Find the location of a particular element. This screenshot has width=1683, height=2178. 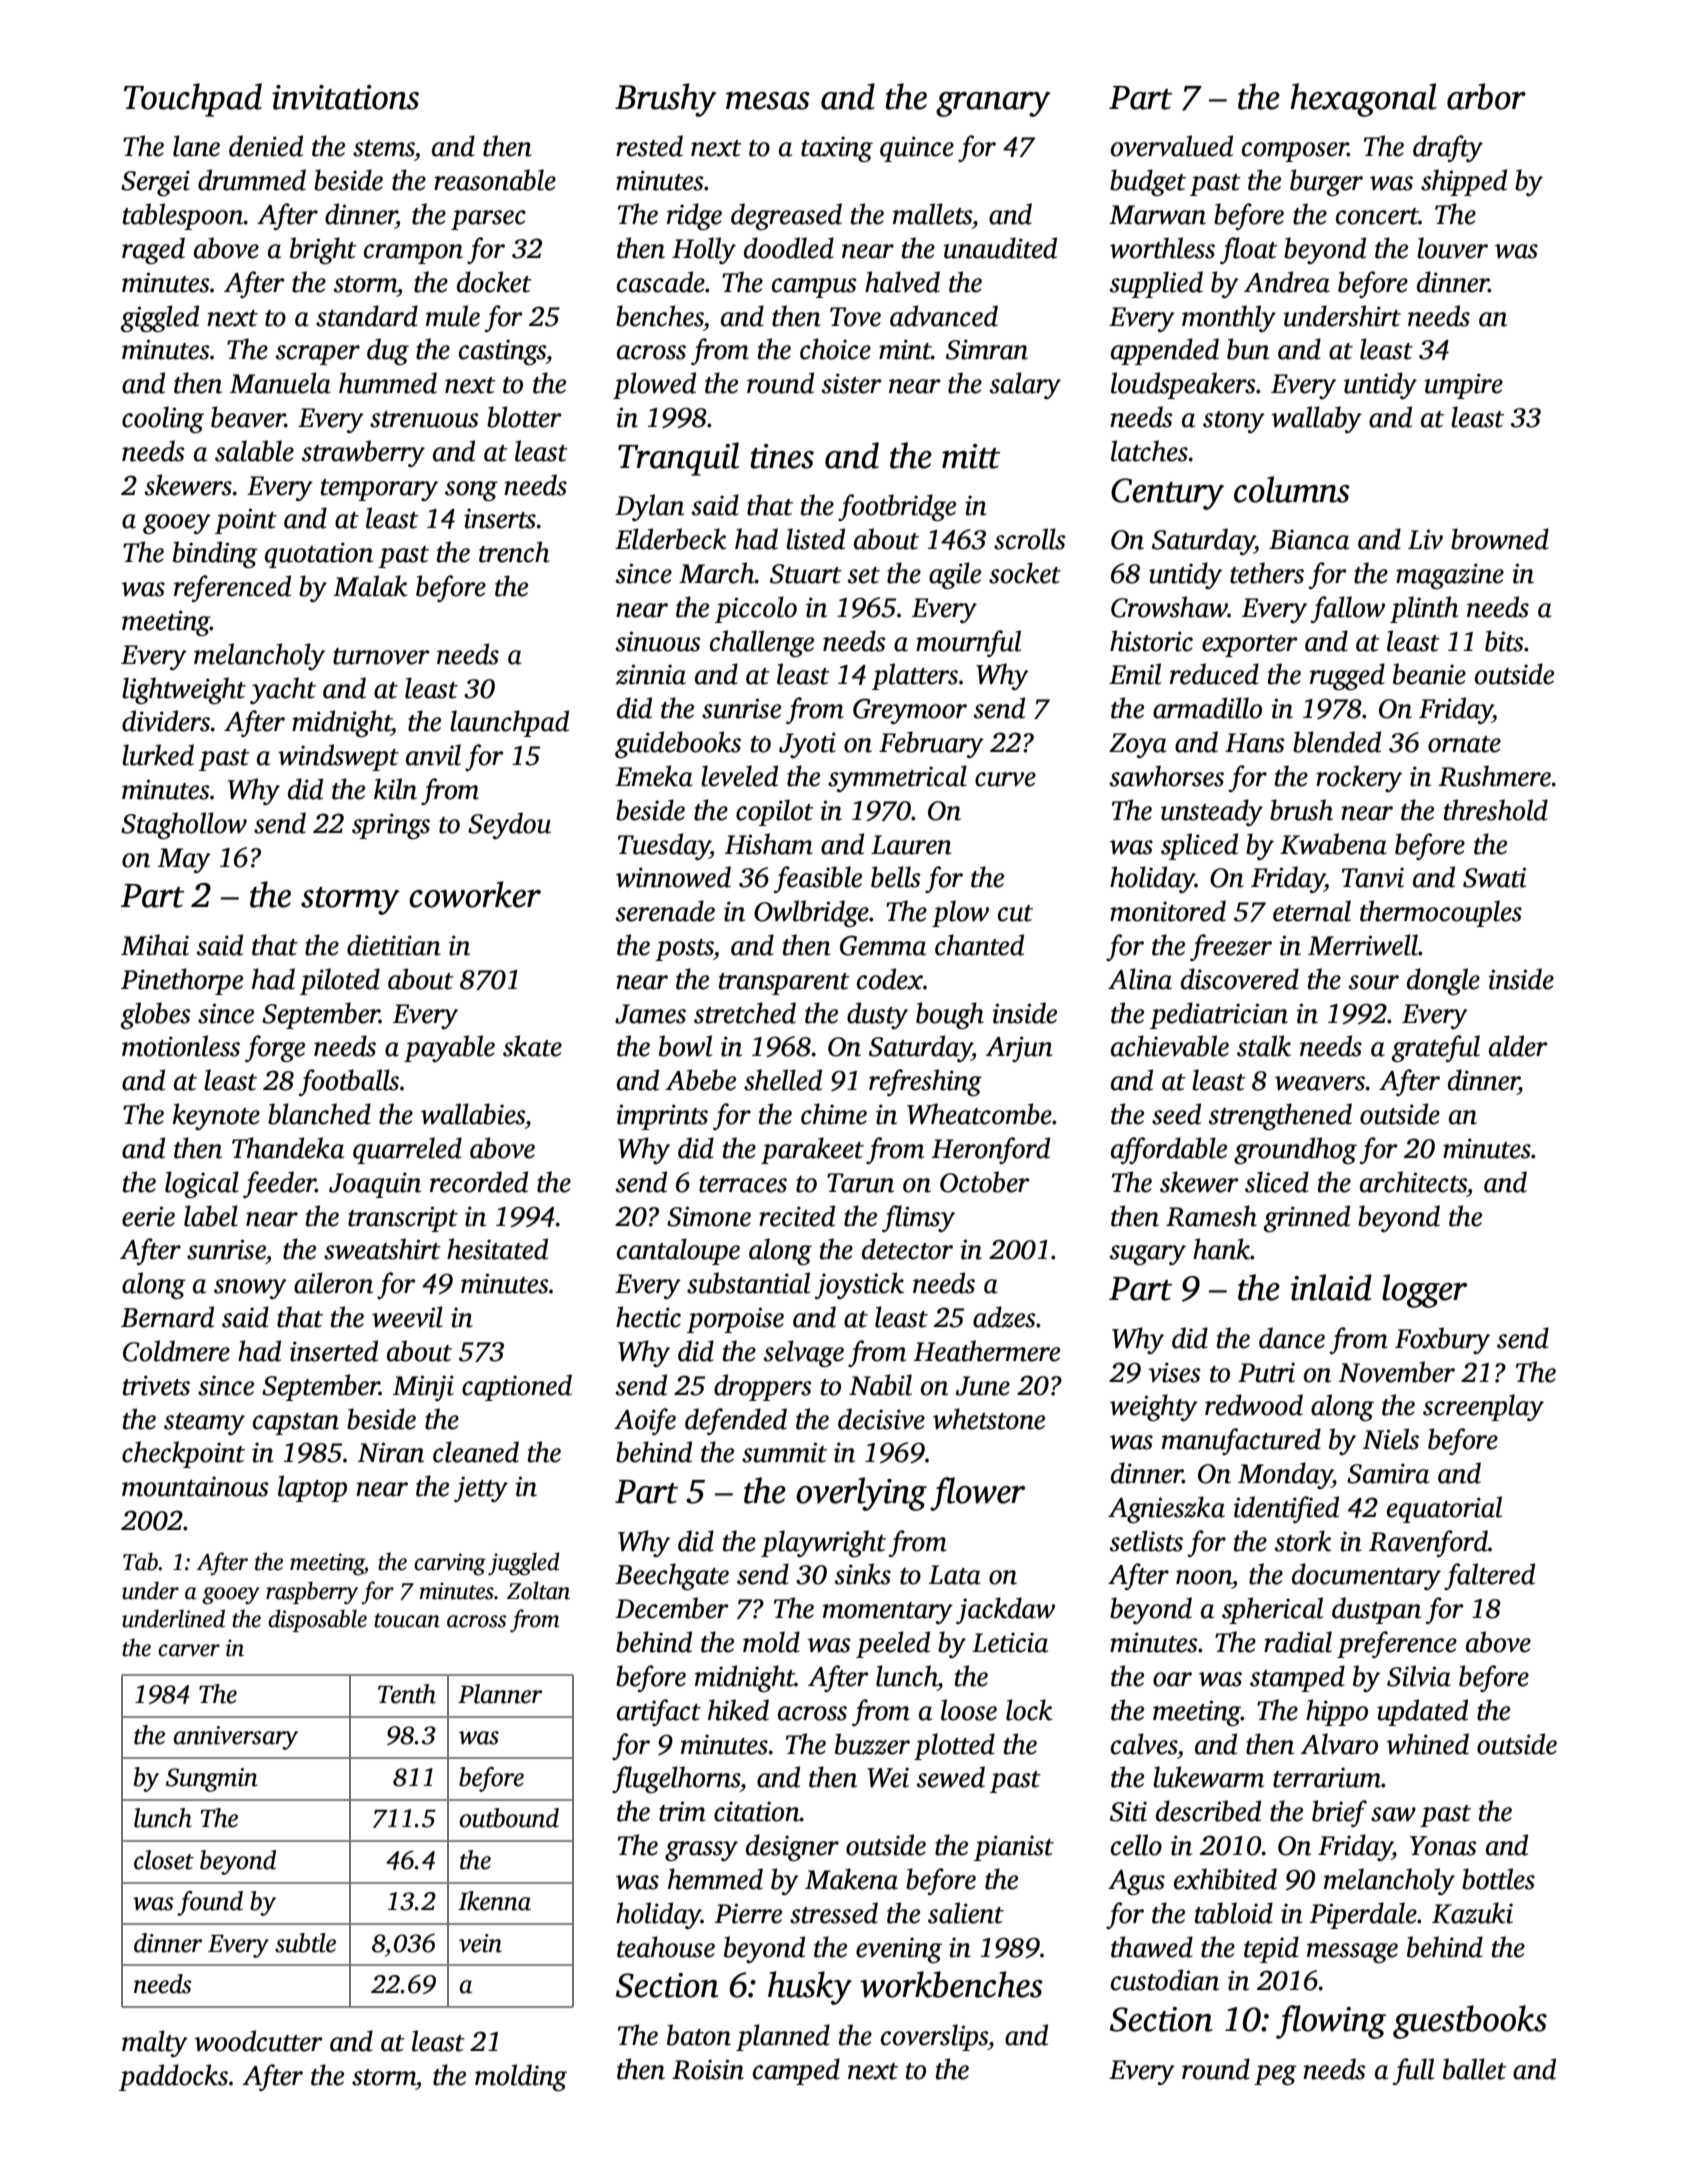

Bernard is located at coordinates (167, 1317).
